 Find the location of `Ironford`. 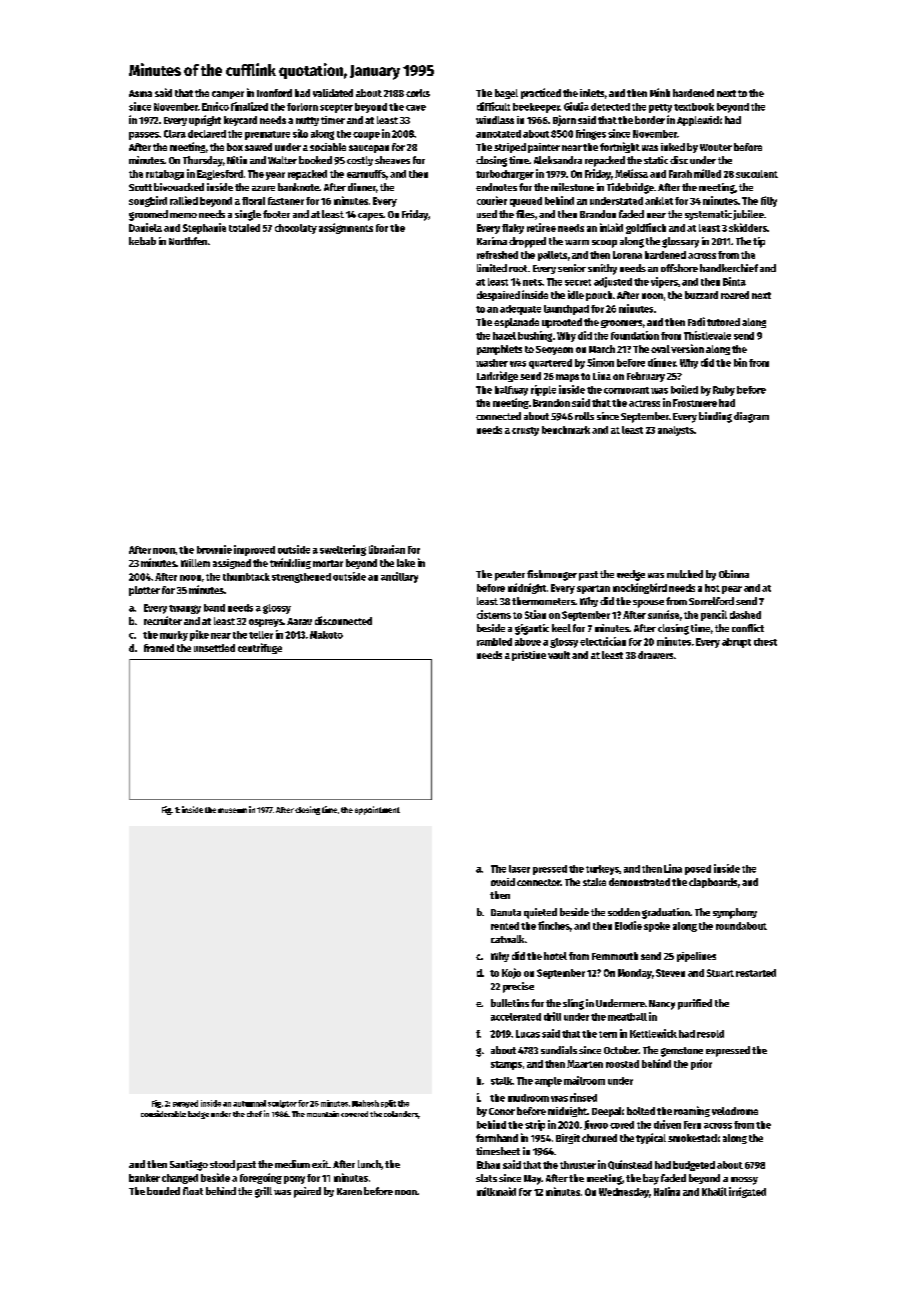

Ironford is located at coordinates (274, 93).
